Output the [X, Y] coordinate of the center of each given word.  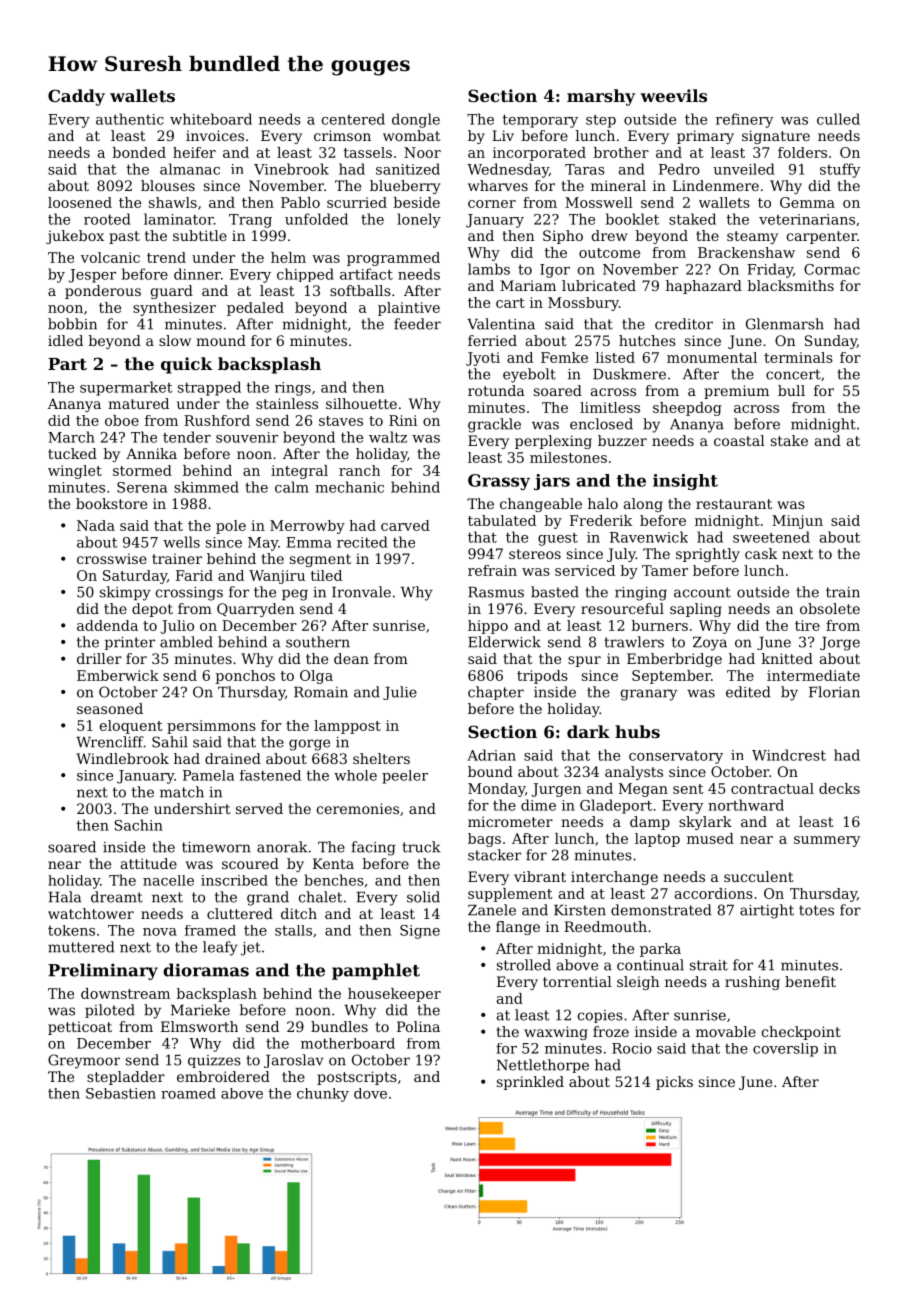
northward [746, 805]
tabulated [502, 520]
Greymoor [84, 1061]
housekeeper [394, 995]
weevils [673, 95]
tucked [72, 453]
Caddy [76, 97]
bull [791, 390]
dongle [416, 120]
